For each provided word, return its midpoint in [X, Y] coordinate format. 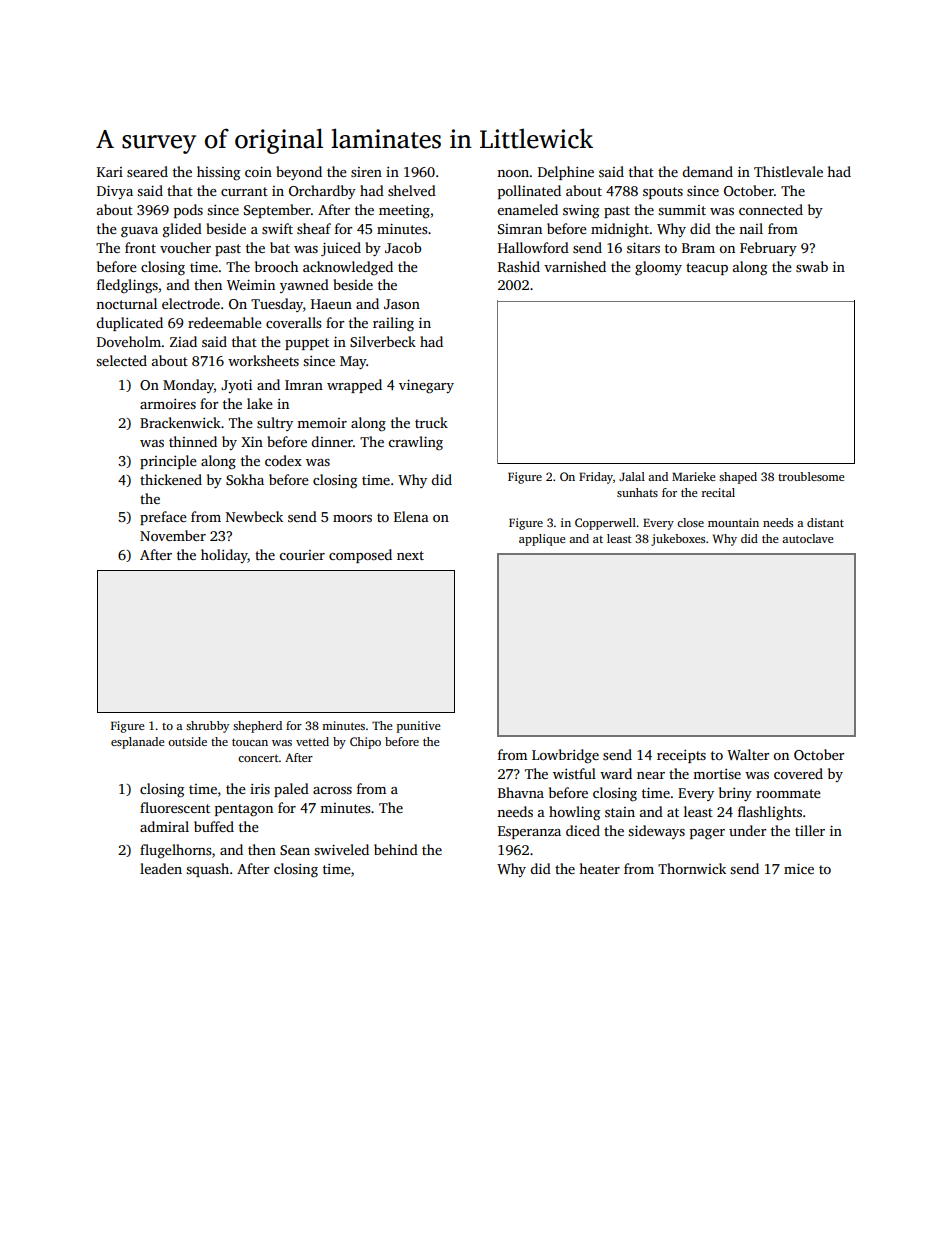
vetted [312, 741]
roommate [788, 793]
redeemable [225, 322]
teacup [707, 269]
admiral [164, 826]
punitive [418, 727]
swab [812, 266]
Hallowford [533, 247]
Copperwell [605, 524]
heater [599, 868]
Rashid [519, 266]
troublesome [811, 476]
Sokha [245, 479]
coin [258, 171]
